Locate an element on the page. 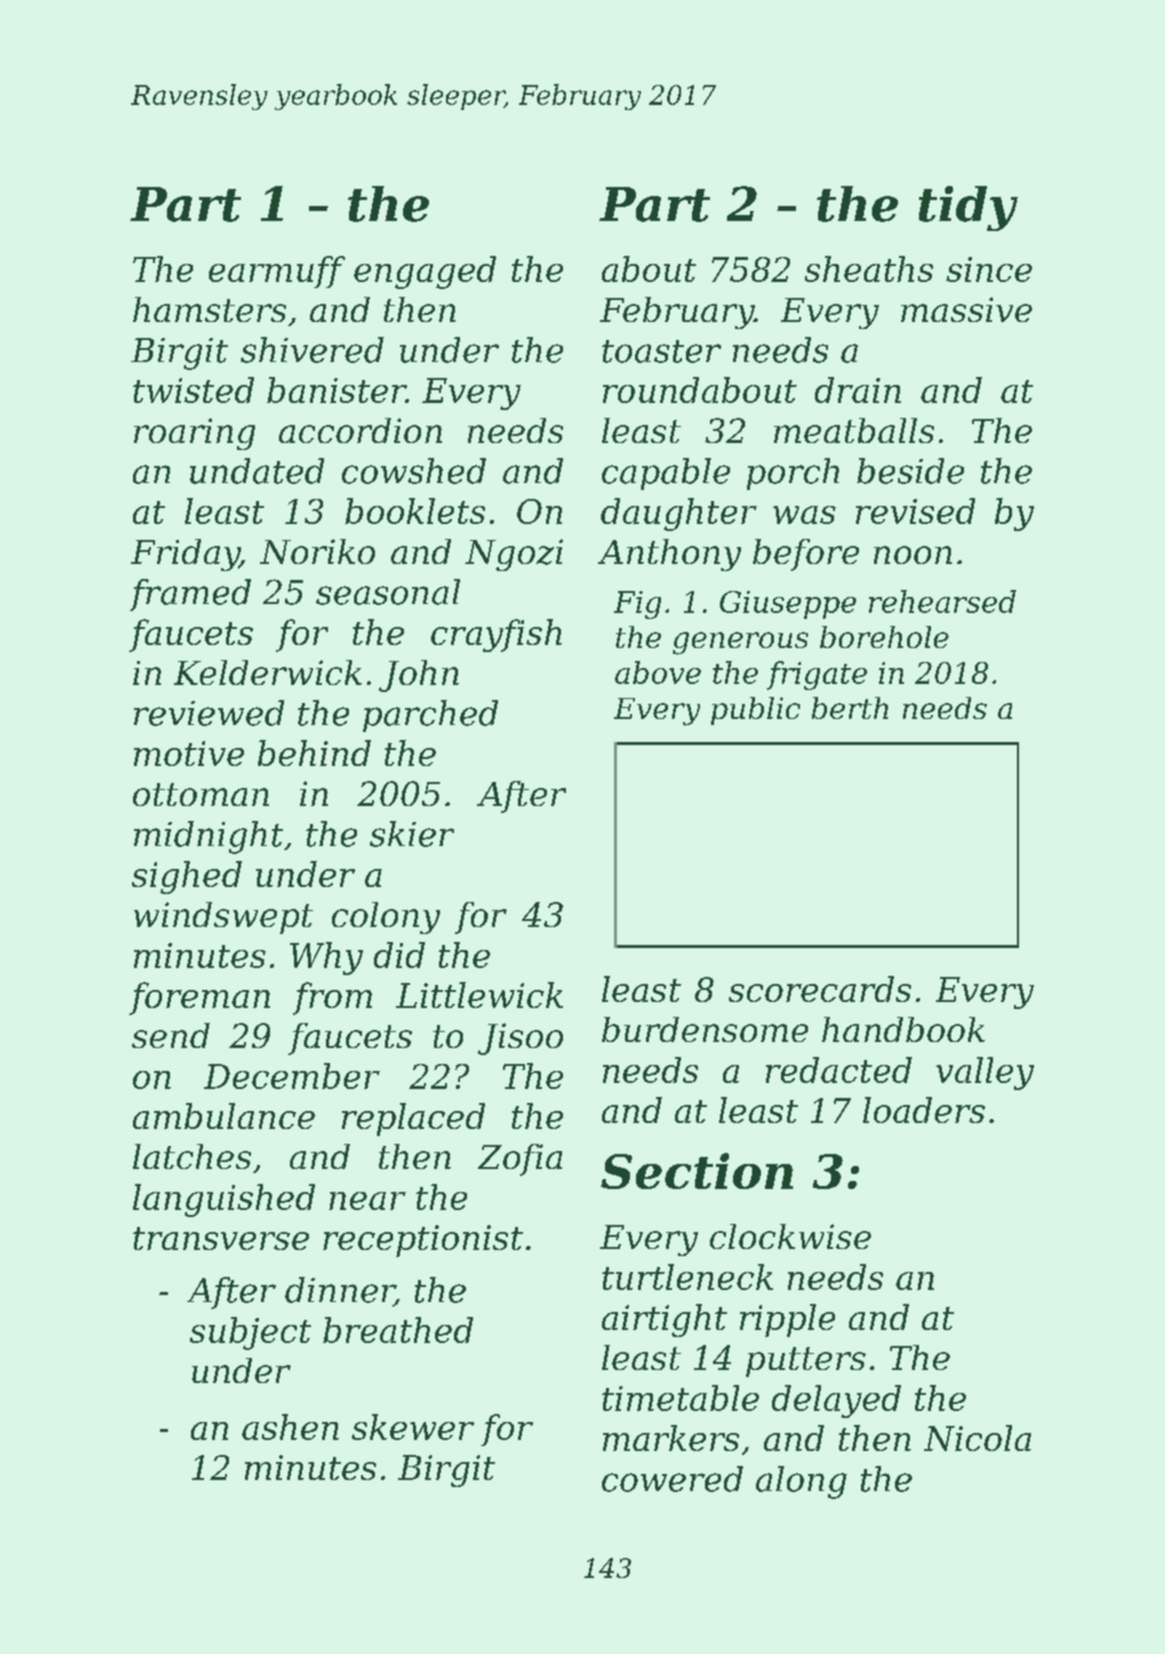 The height and width of the image is (1654, 1165). Friday is located at coordinates (185, 555).
